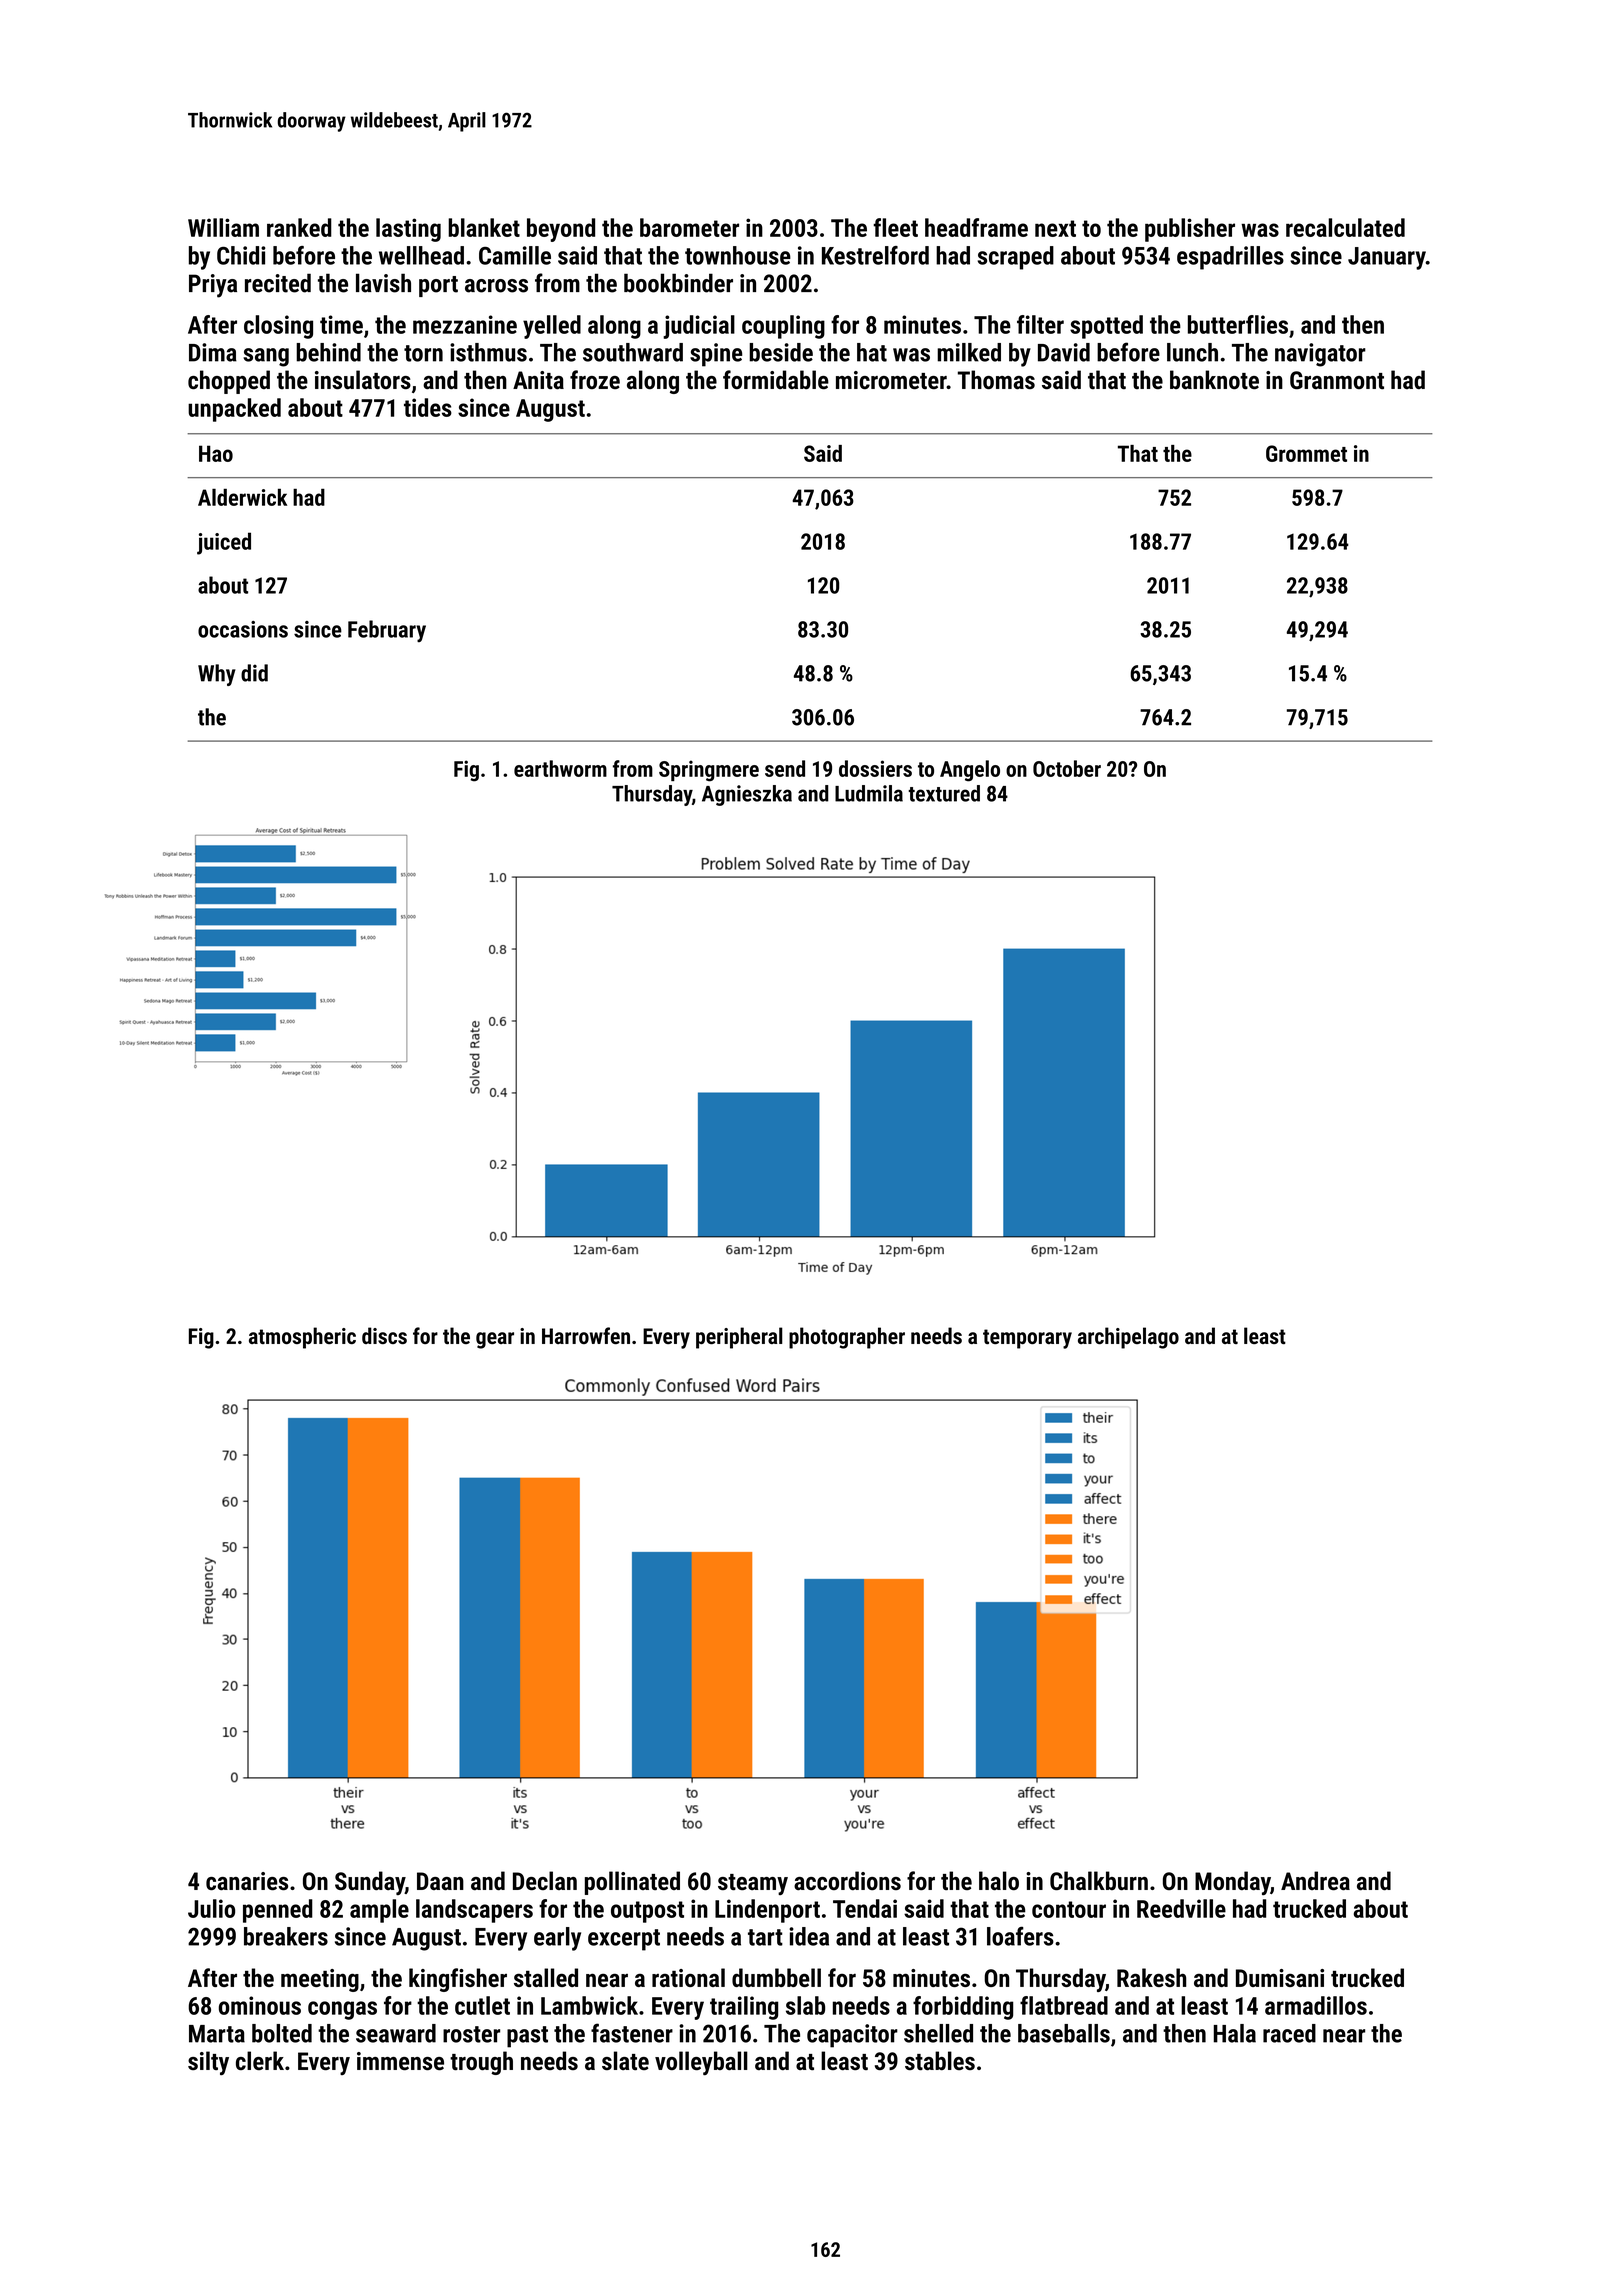  What do you see at coordinates (999, 1881) in the image?
I see `halo` at bounding box center [999, 1881].
